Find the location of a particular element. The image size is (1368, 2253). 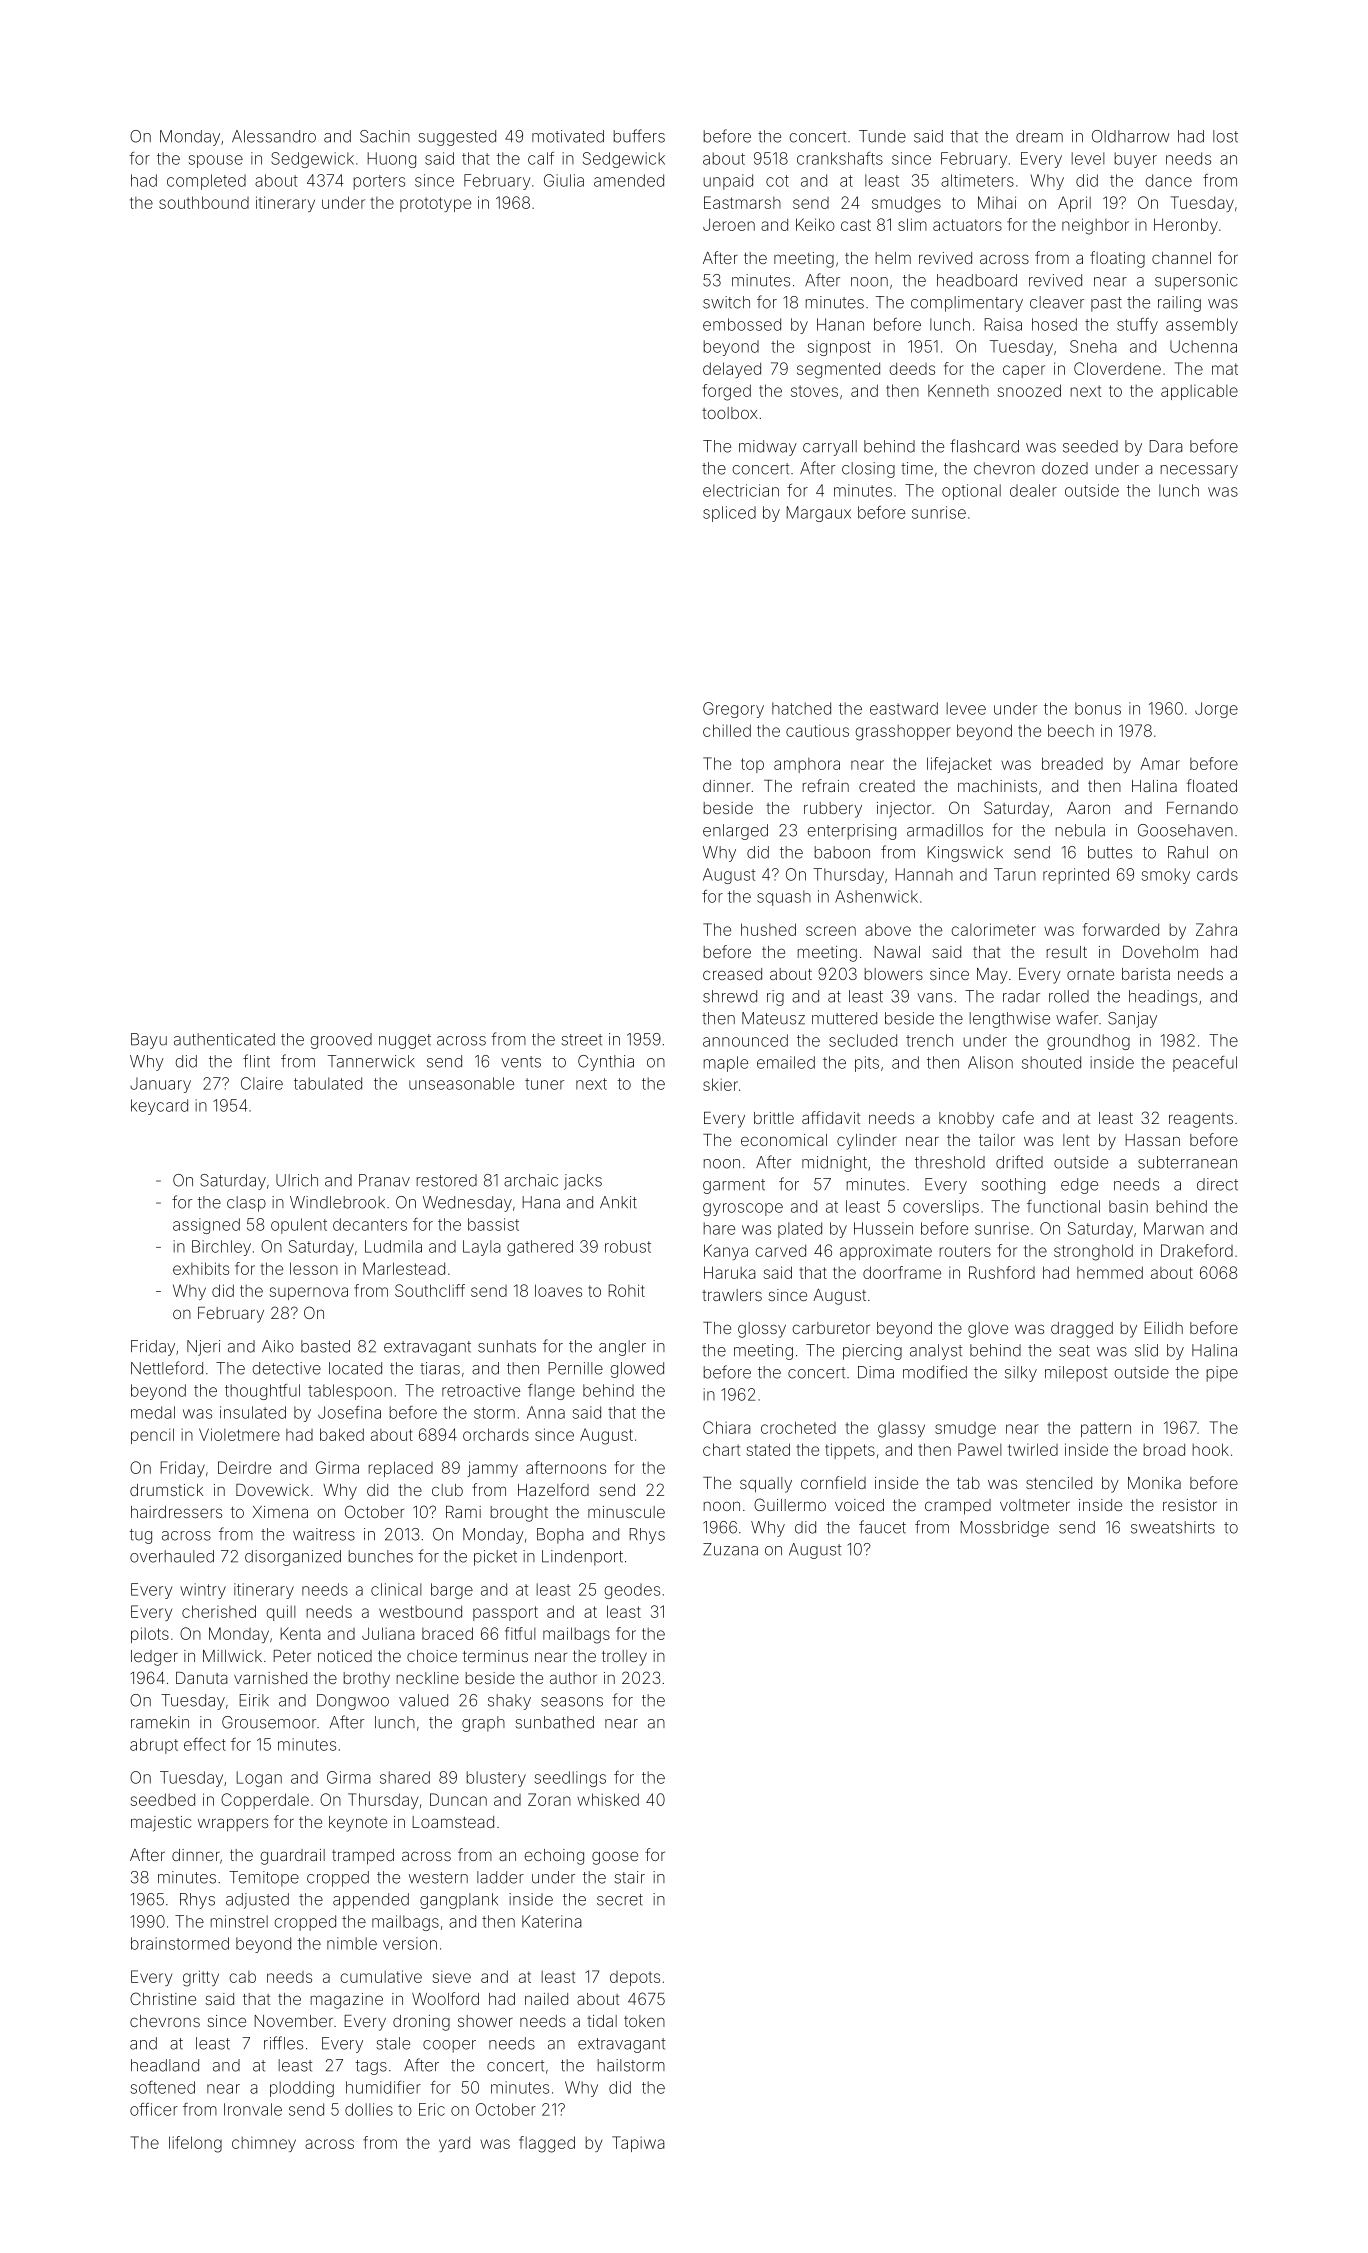

cot is located at coordinates (777, 181).
